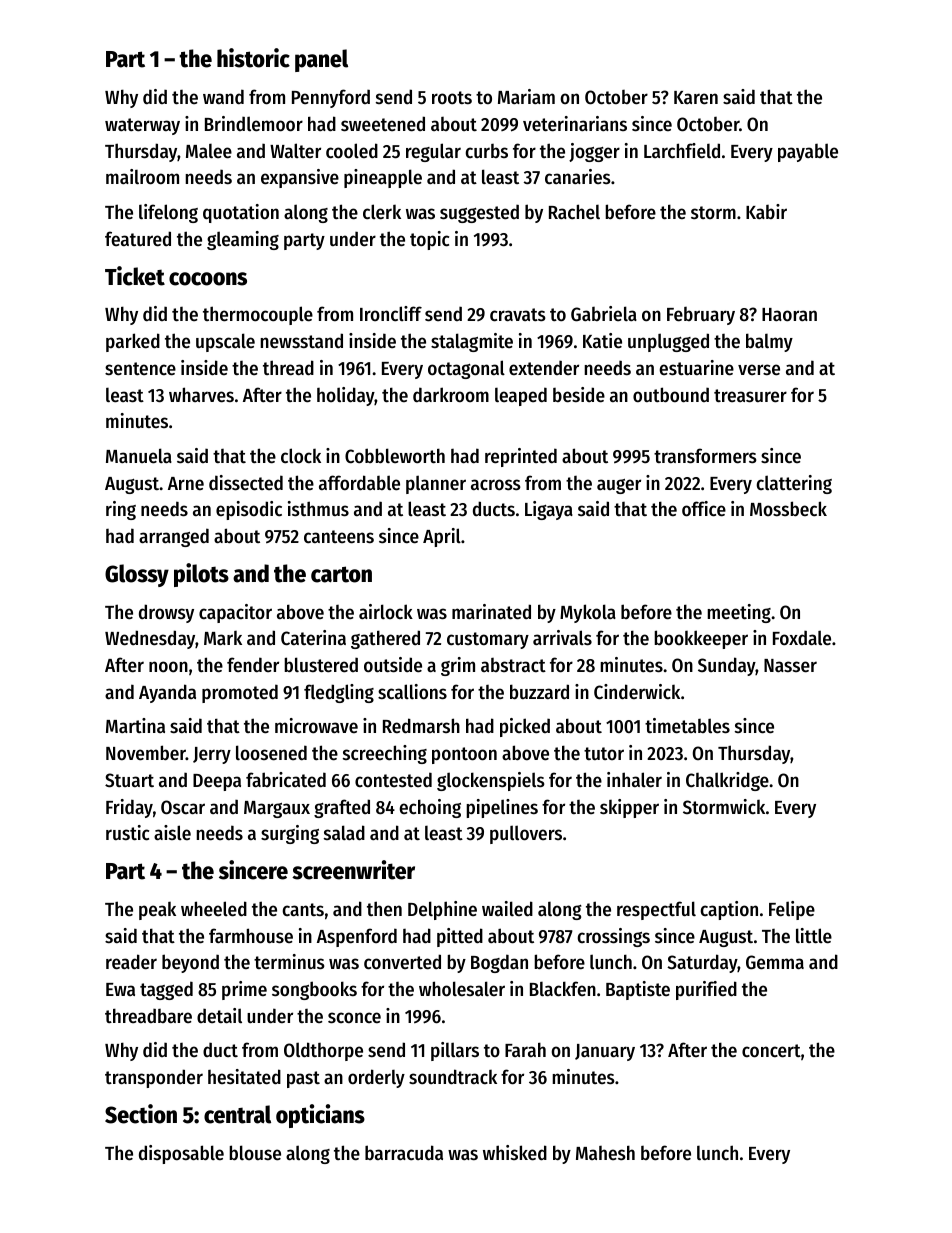  Describe the element at coordinates (526, 96) in the screenshot. I see `Mariam` at that location.
